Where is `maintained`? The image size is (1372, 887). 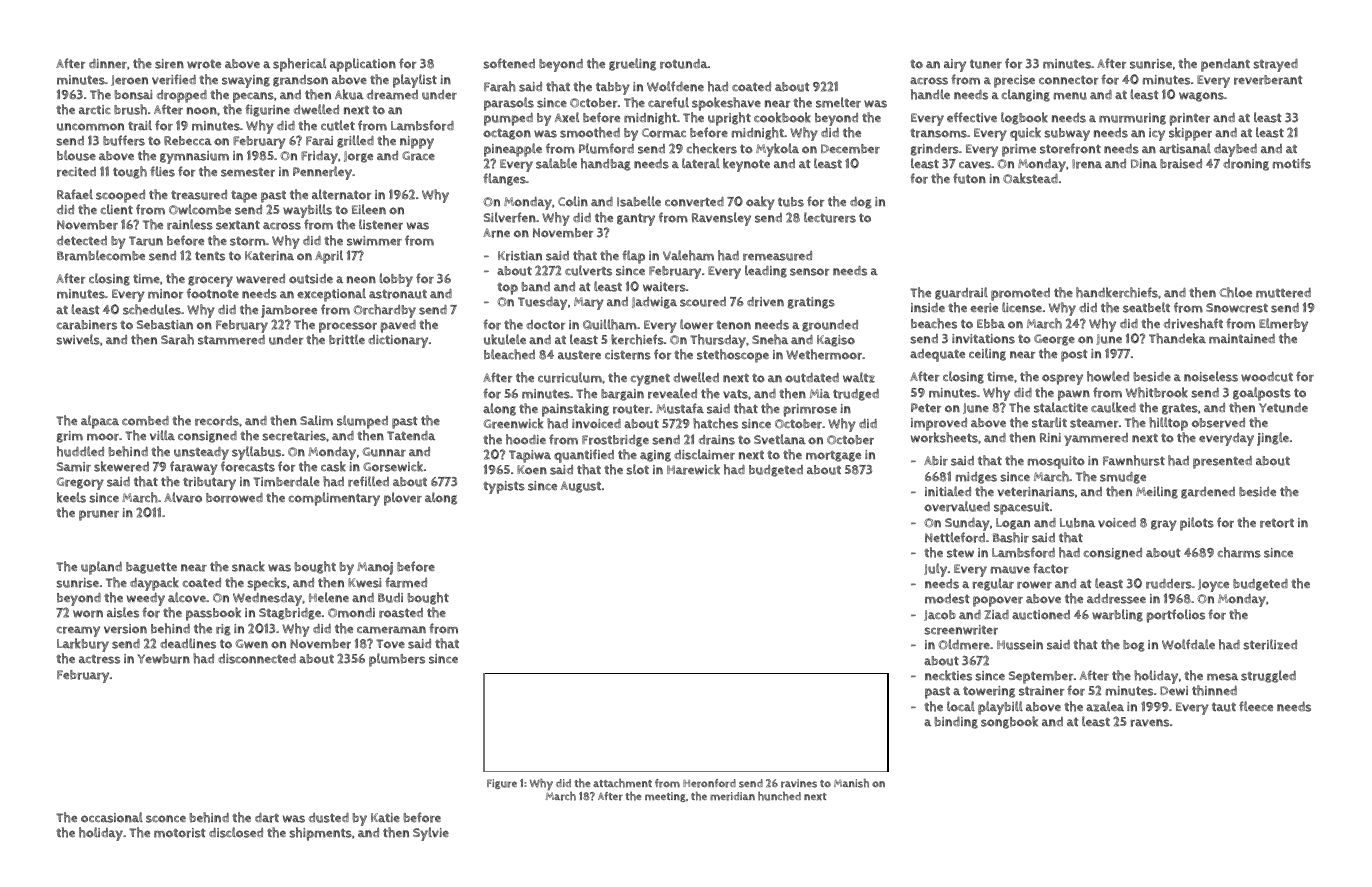 maintained is located at coordinates (1242, 338).
